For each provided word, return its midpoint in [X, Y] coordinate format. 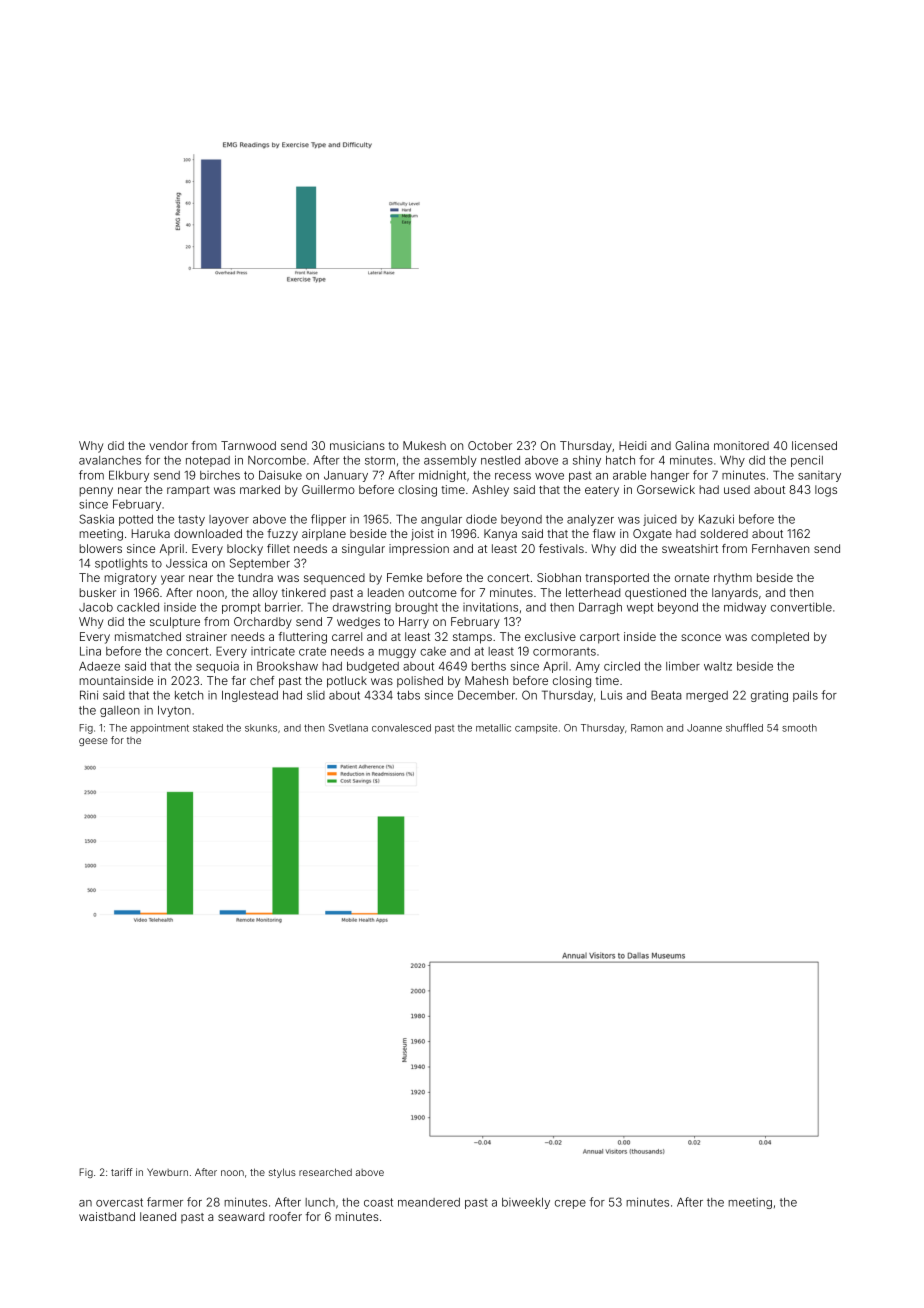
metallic [493, 728]
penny [96, 492]
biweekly [526, 1203]
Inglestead [250, 696]
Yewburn [167, 1172]
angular [441, 520]
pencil [807, 461]
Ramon [647, 728]
